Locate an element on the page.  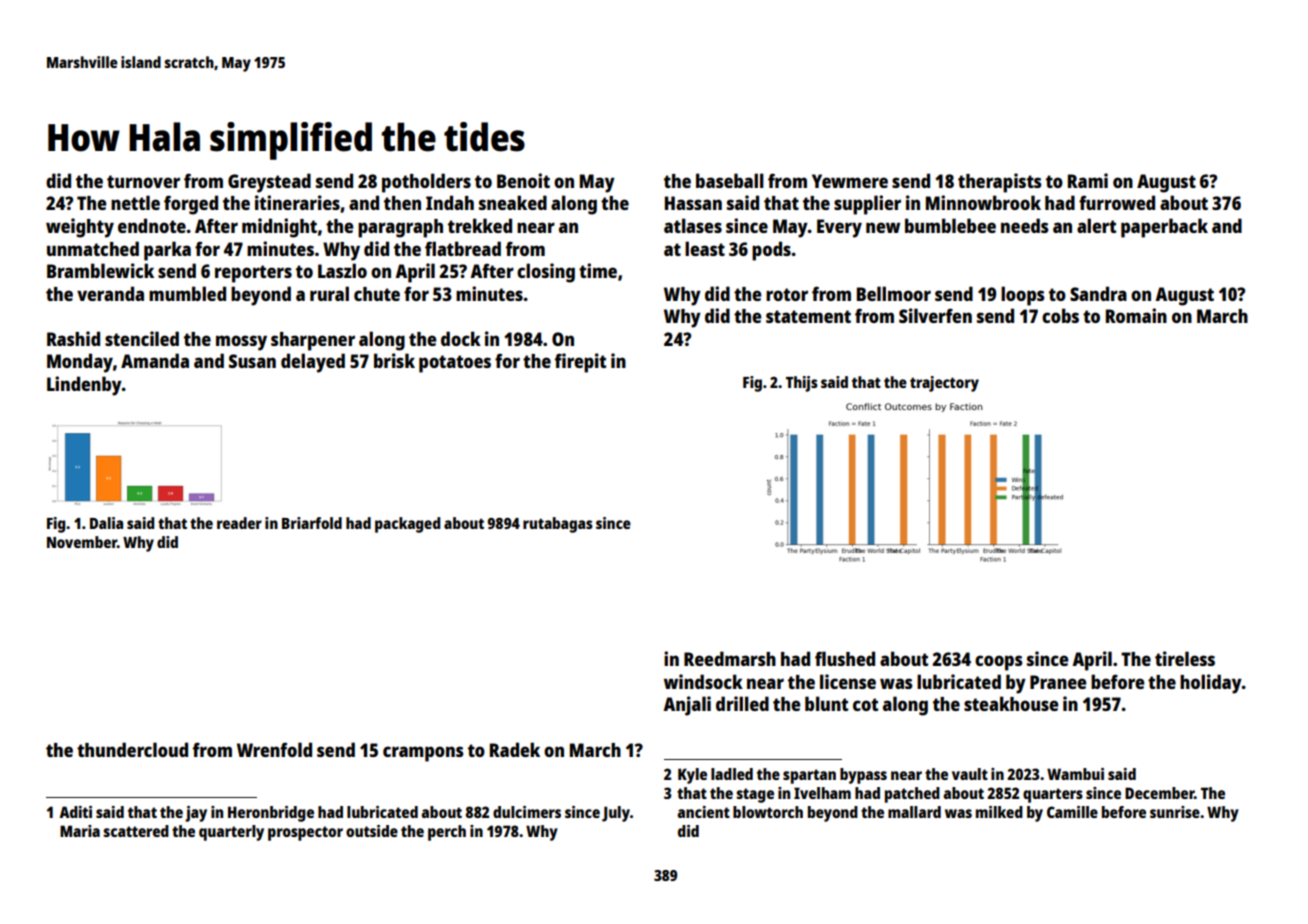
perch is located at coordinates (447, 833).
